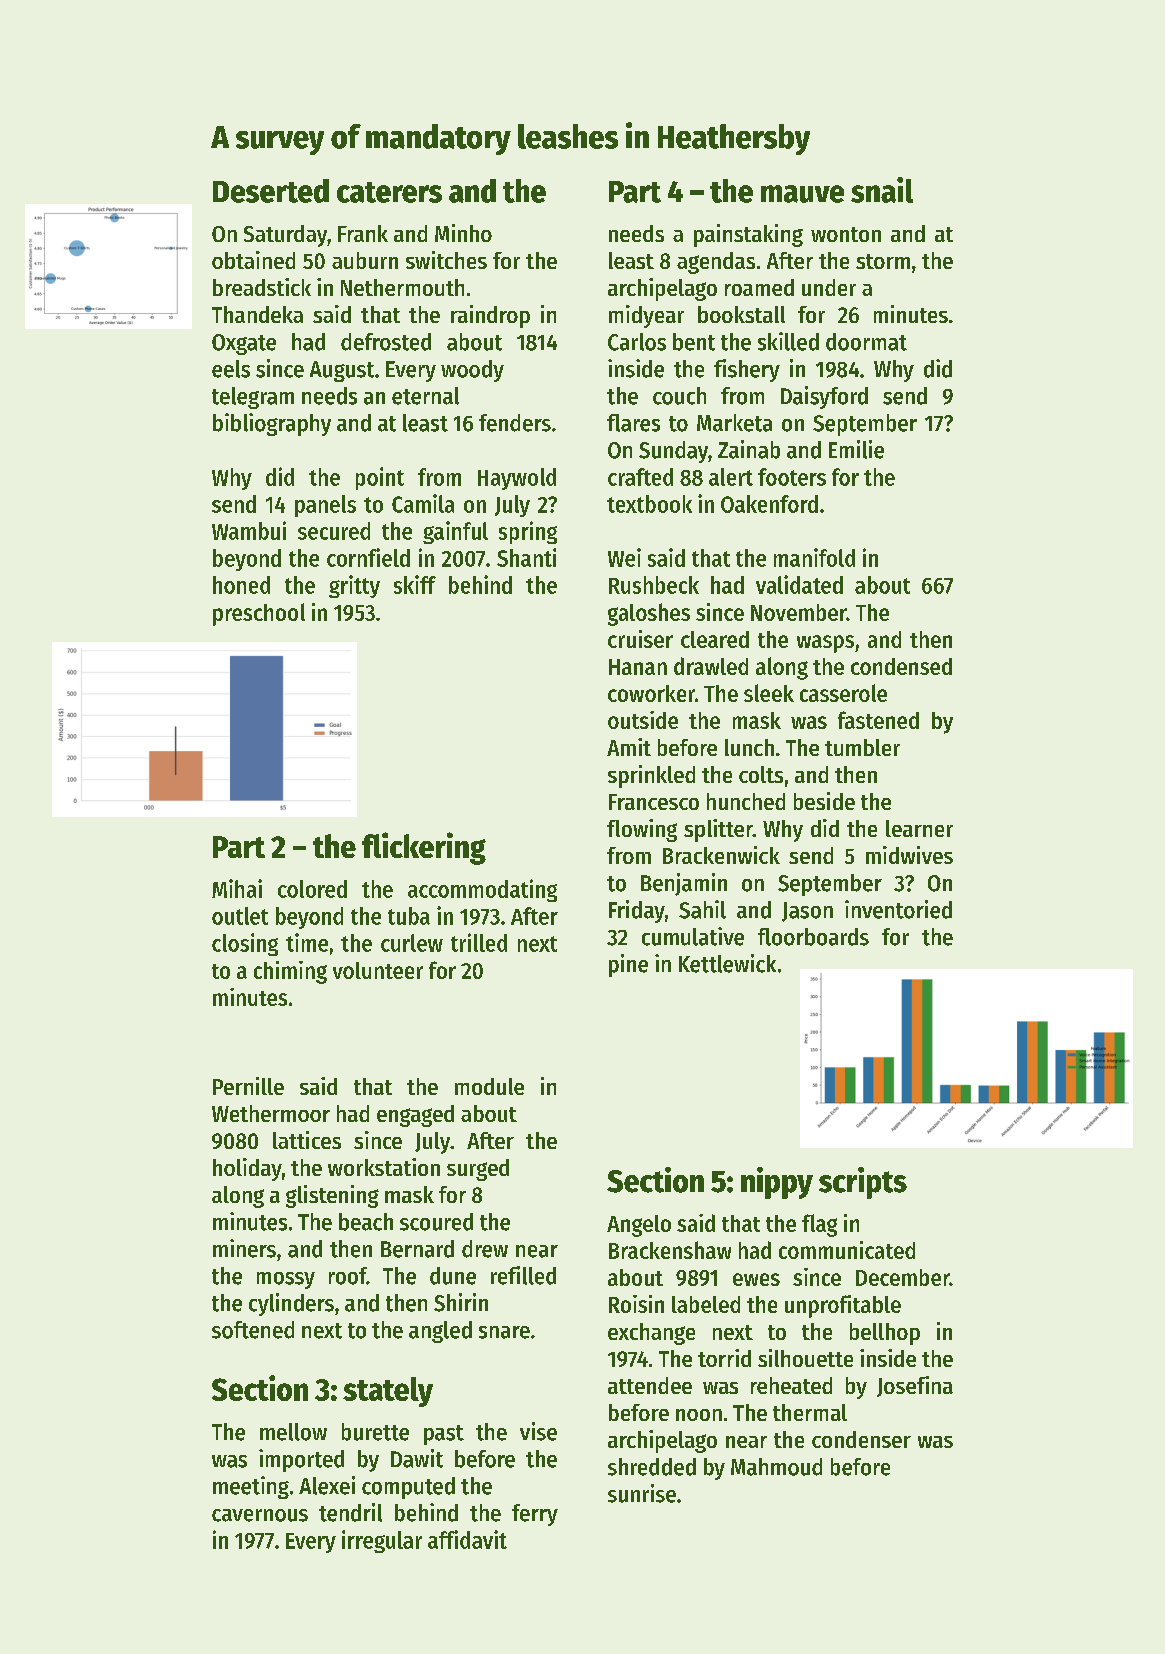 The image size is (1165, 1654). What do you see at coordinates (249, 530) in the screenshot?
I see `Wambui` at bounding box center [249, 530].
